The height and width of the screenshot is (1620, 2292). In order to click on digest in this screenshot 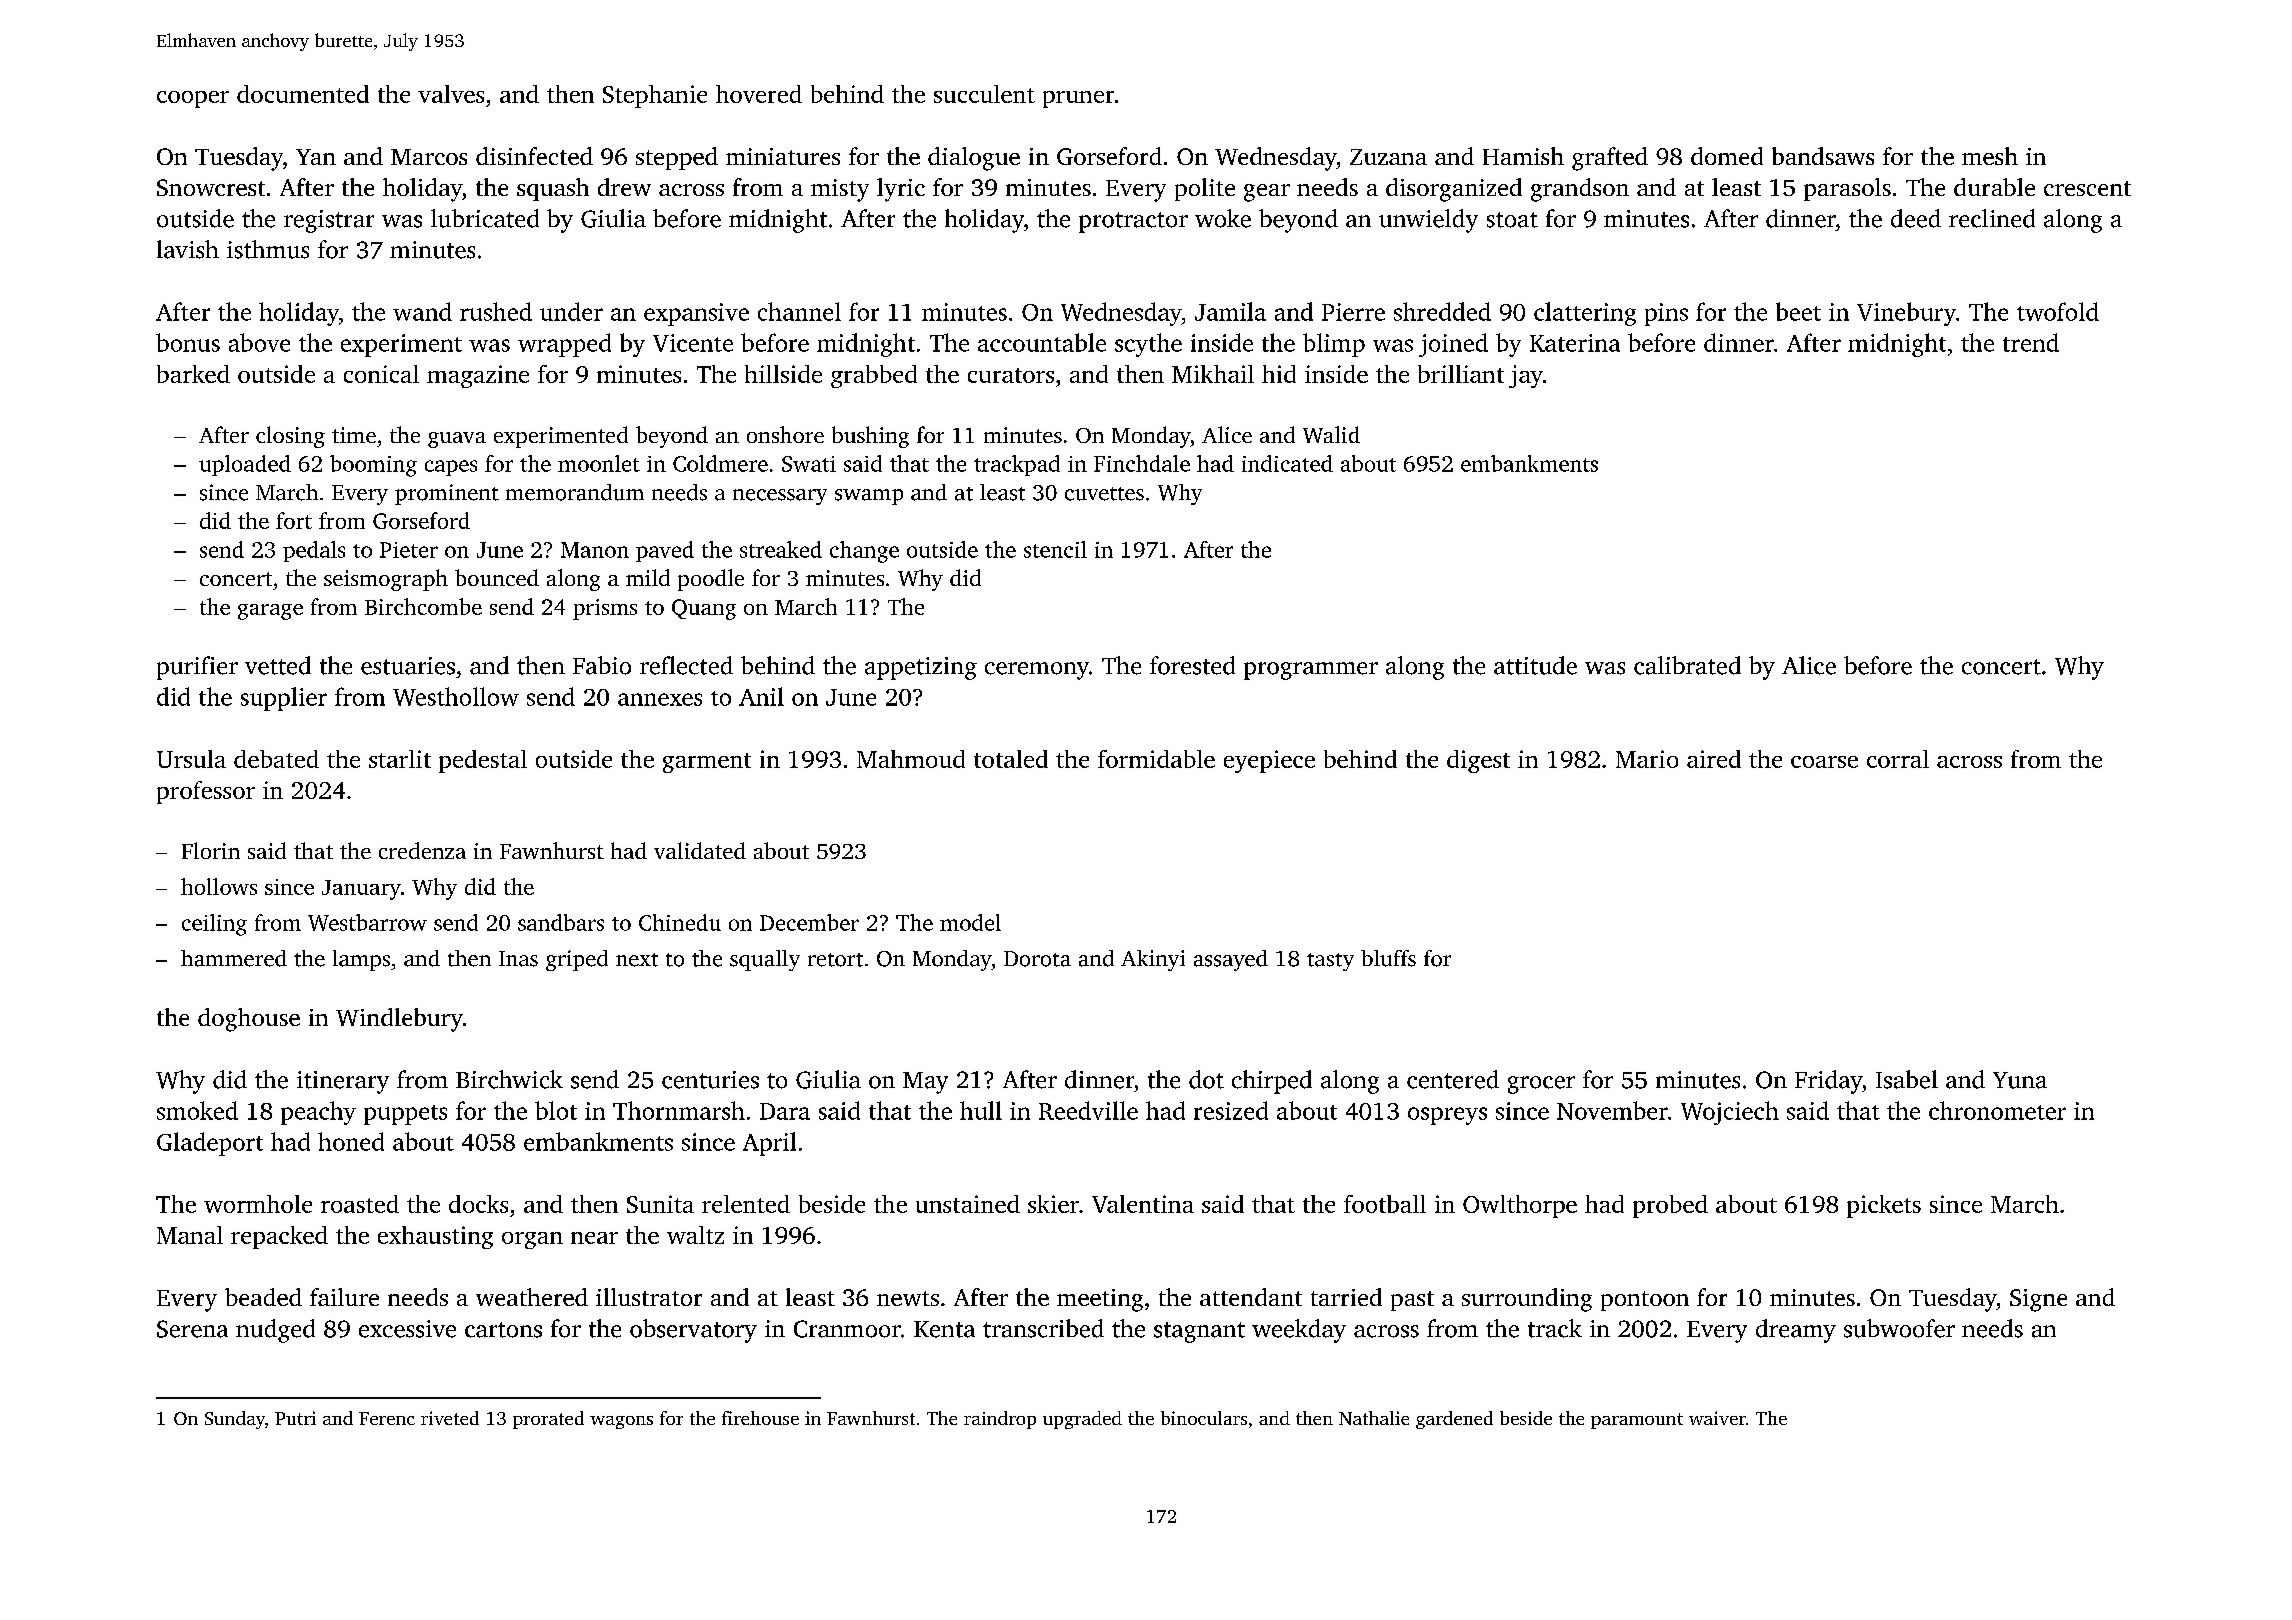, I will do `click(1478, 761)`.
